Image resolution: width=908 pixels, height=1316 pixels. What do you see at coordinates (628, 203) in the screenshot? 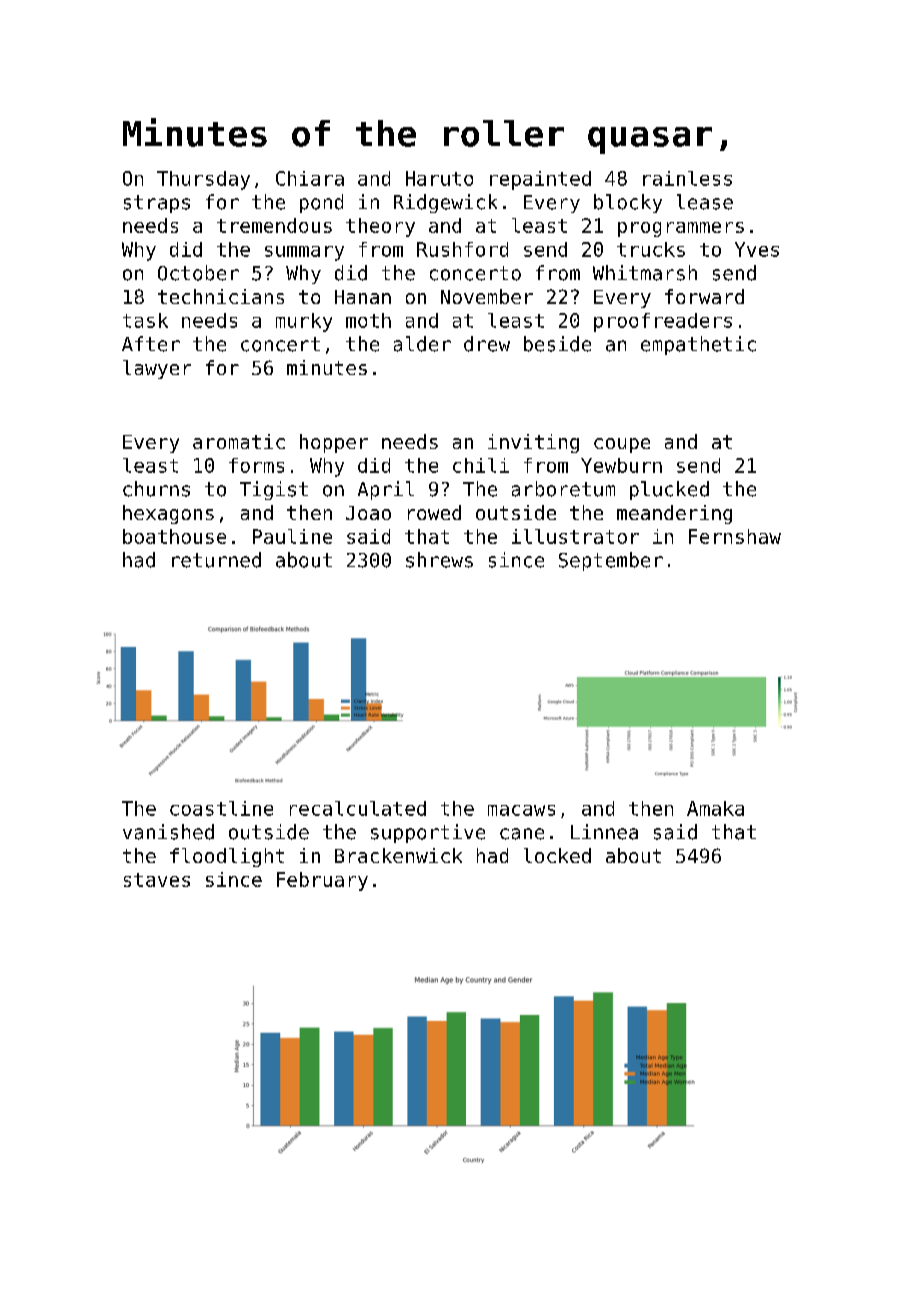
I see `blocky` at bounding box center [628, 203].
